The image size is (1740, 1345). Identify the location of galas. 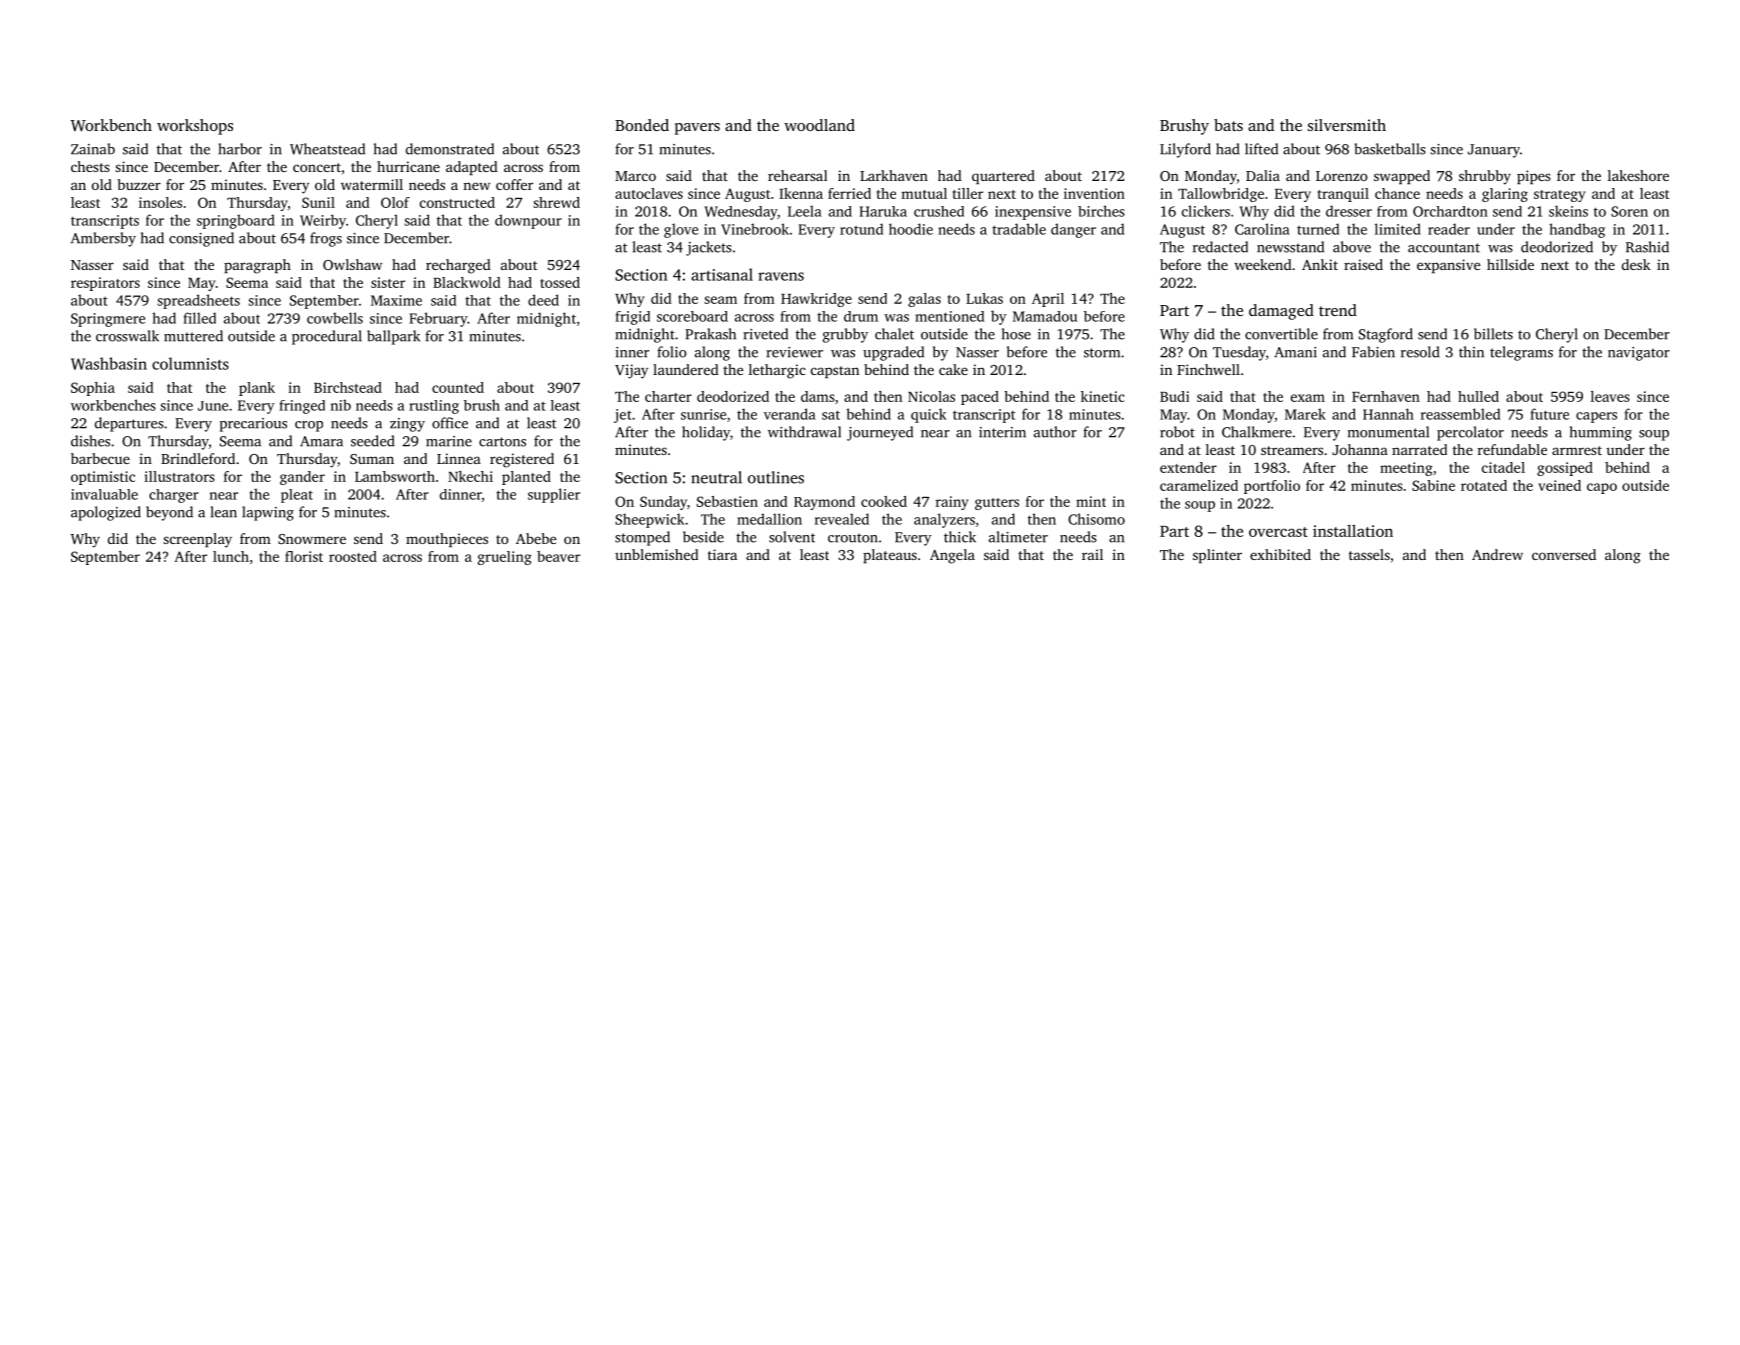
(924, 300).
